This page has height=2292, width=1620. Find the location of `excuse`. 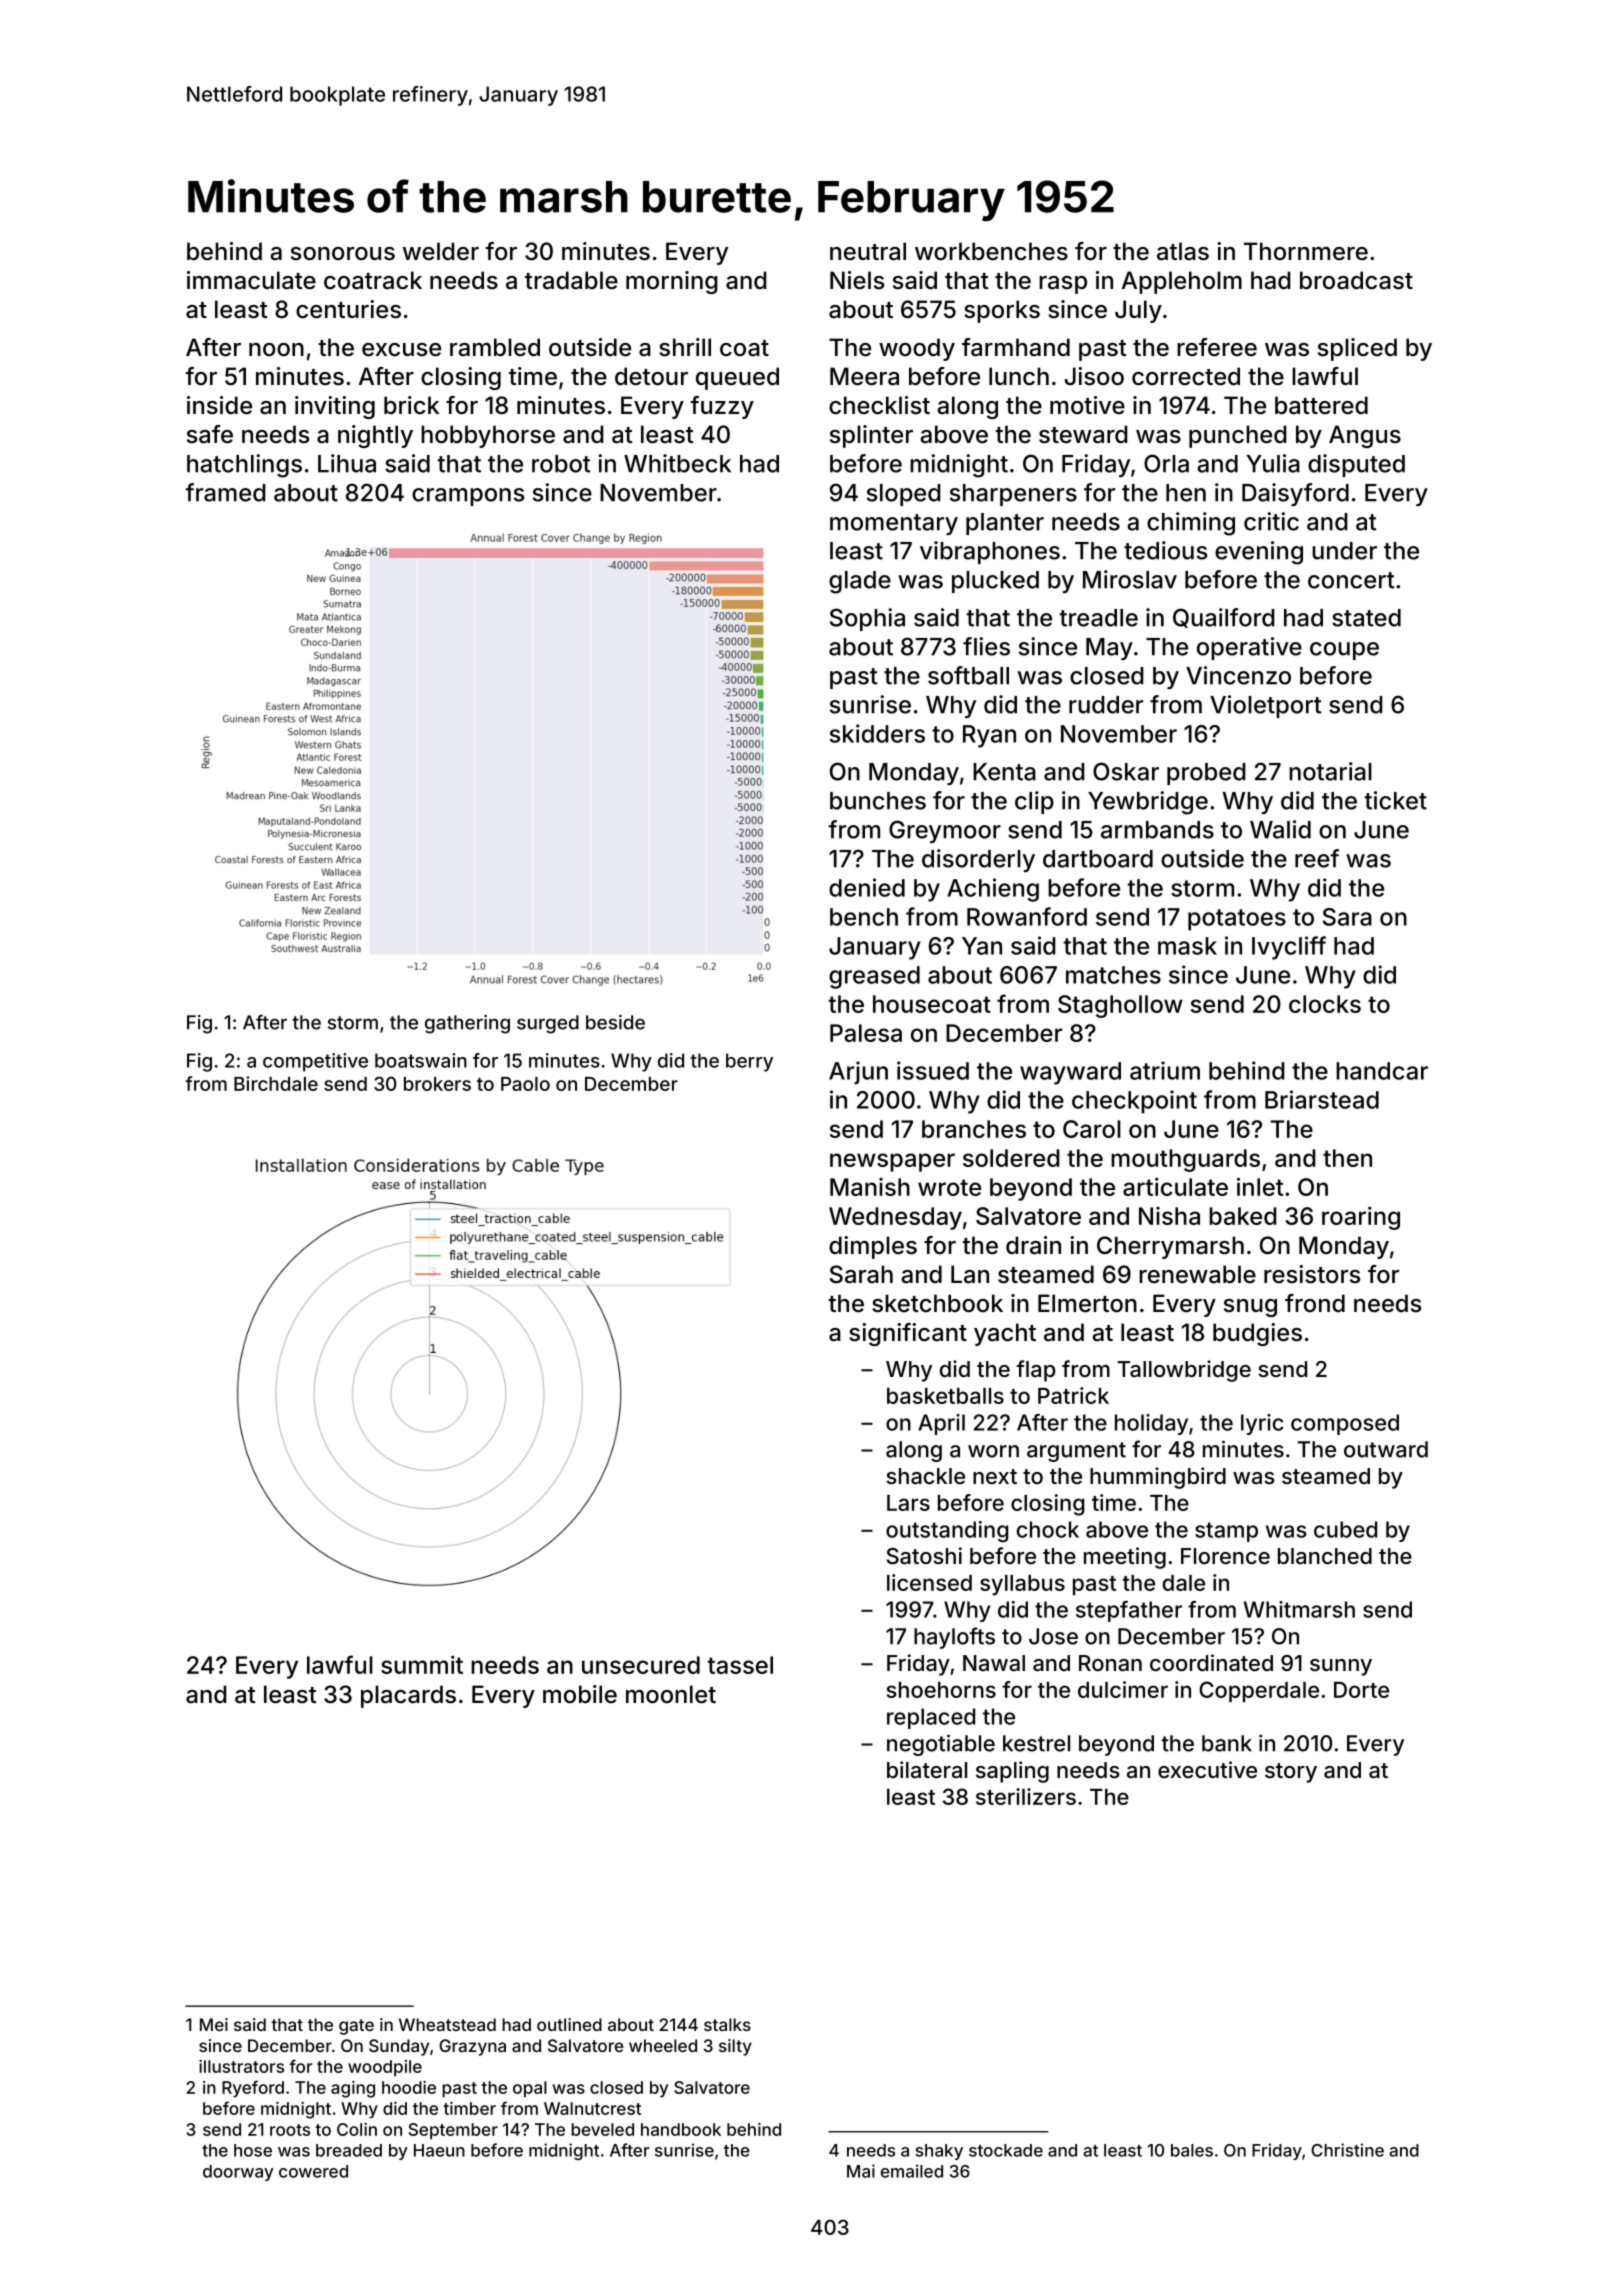

excuse is located at coordinates (401, 350).
